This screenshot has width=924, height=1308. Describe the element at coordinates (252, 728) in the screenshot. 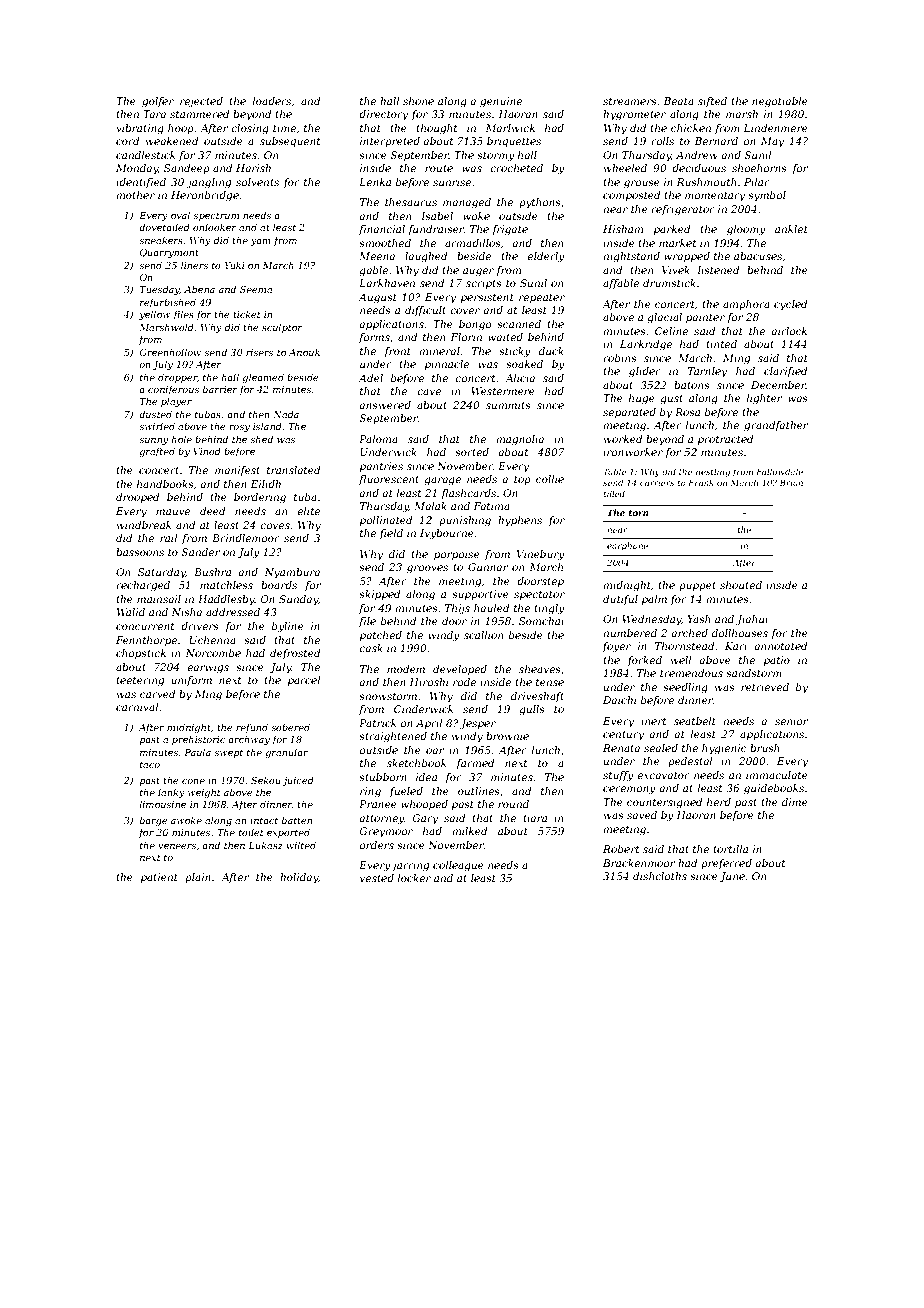

I see `refund` at that location.
